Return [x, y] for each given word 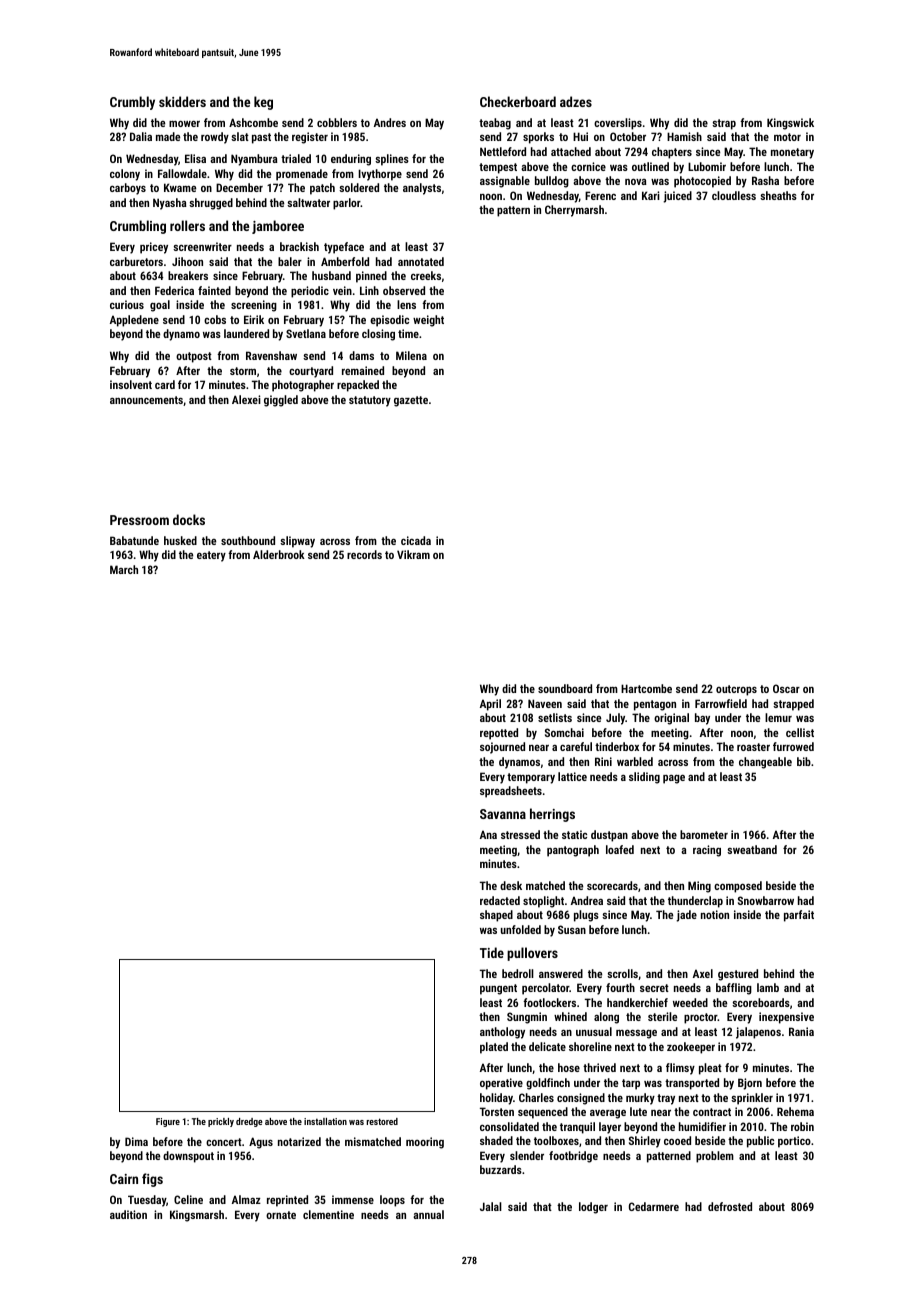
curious [127, 304]
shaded [496, 1140]
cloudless [734, 195]
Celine [188, 1199]
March [124, 569]
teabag [495, 124]
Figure [168, 1122]
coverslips [618, 124]
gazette [411, 401]
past [261, 138]
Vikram [413, 554]
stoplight [543, 902]
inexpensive [786, 1018]
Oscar [786, 688]
